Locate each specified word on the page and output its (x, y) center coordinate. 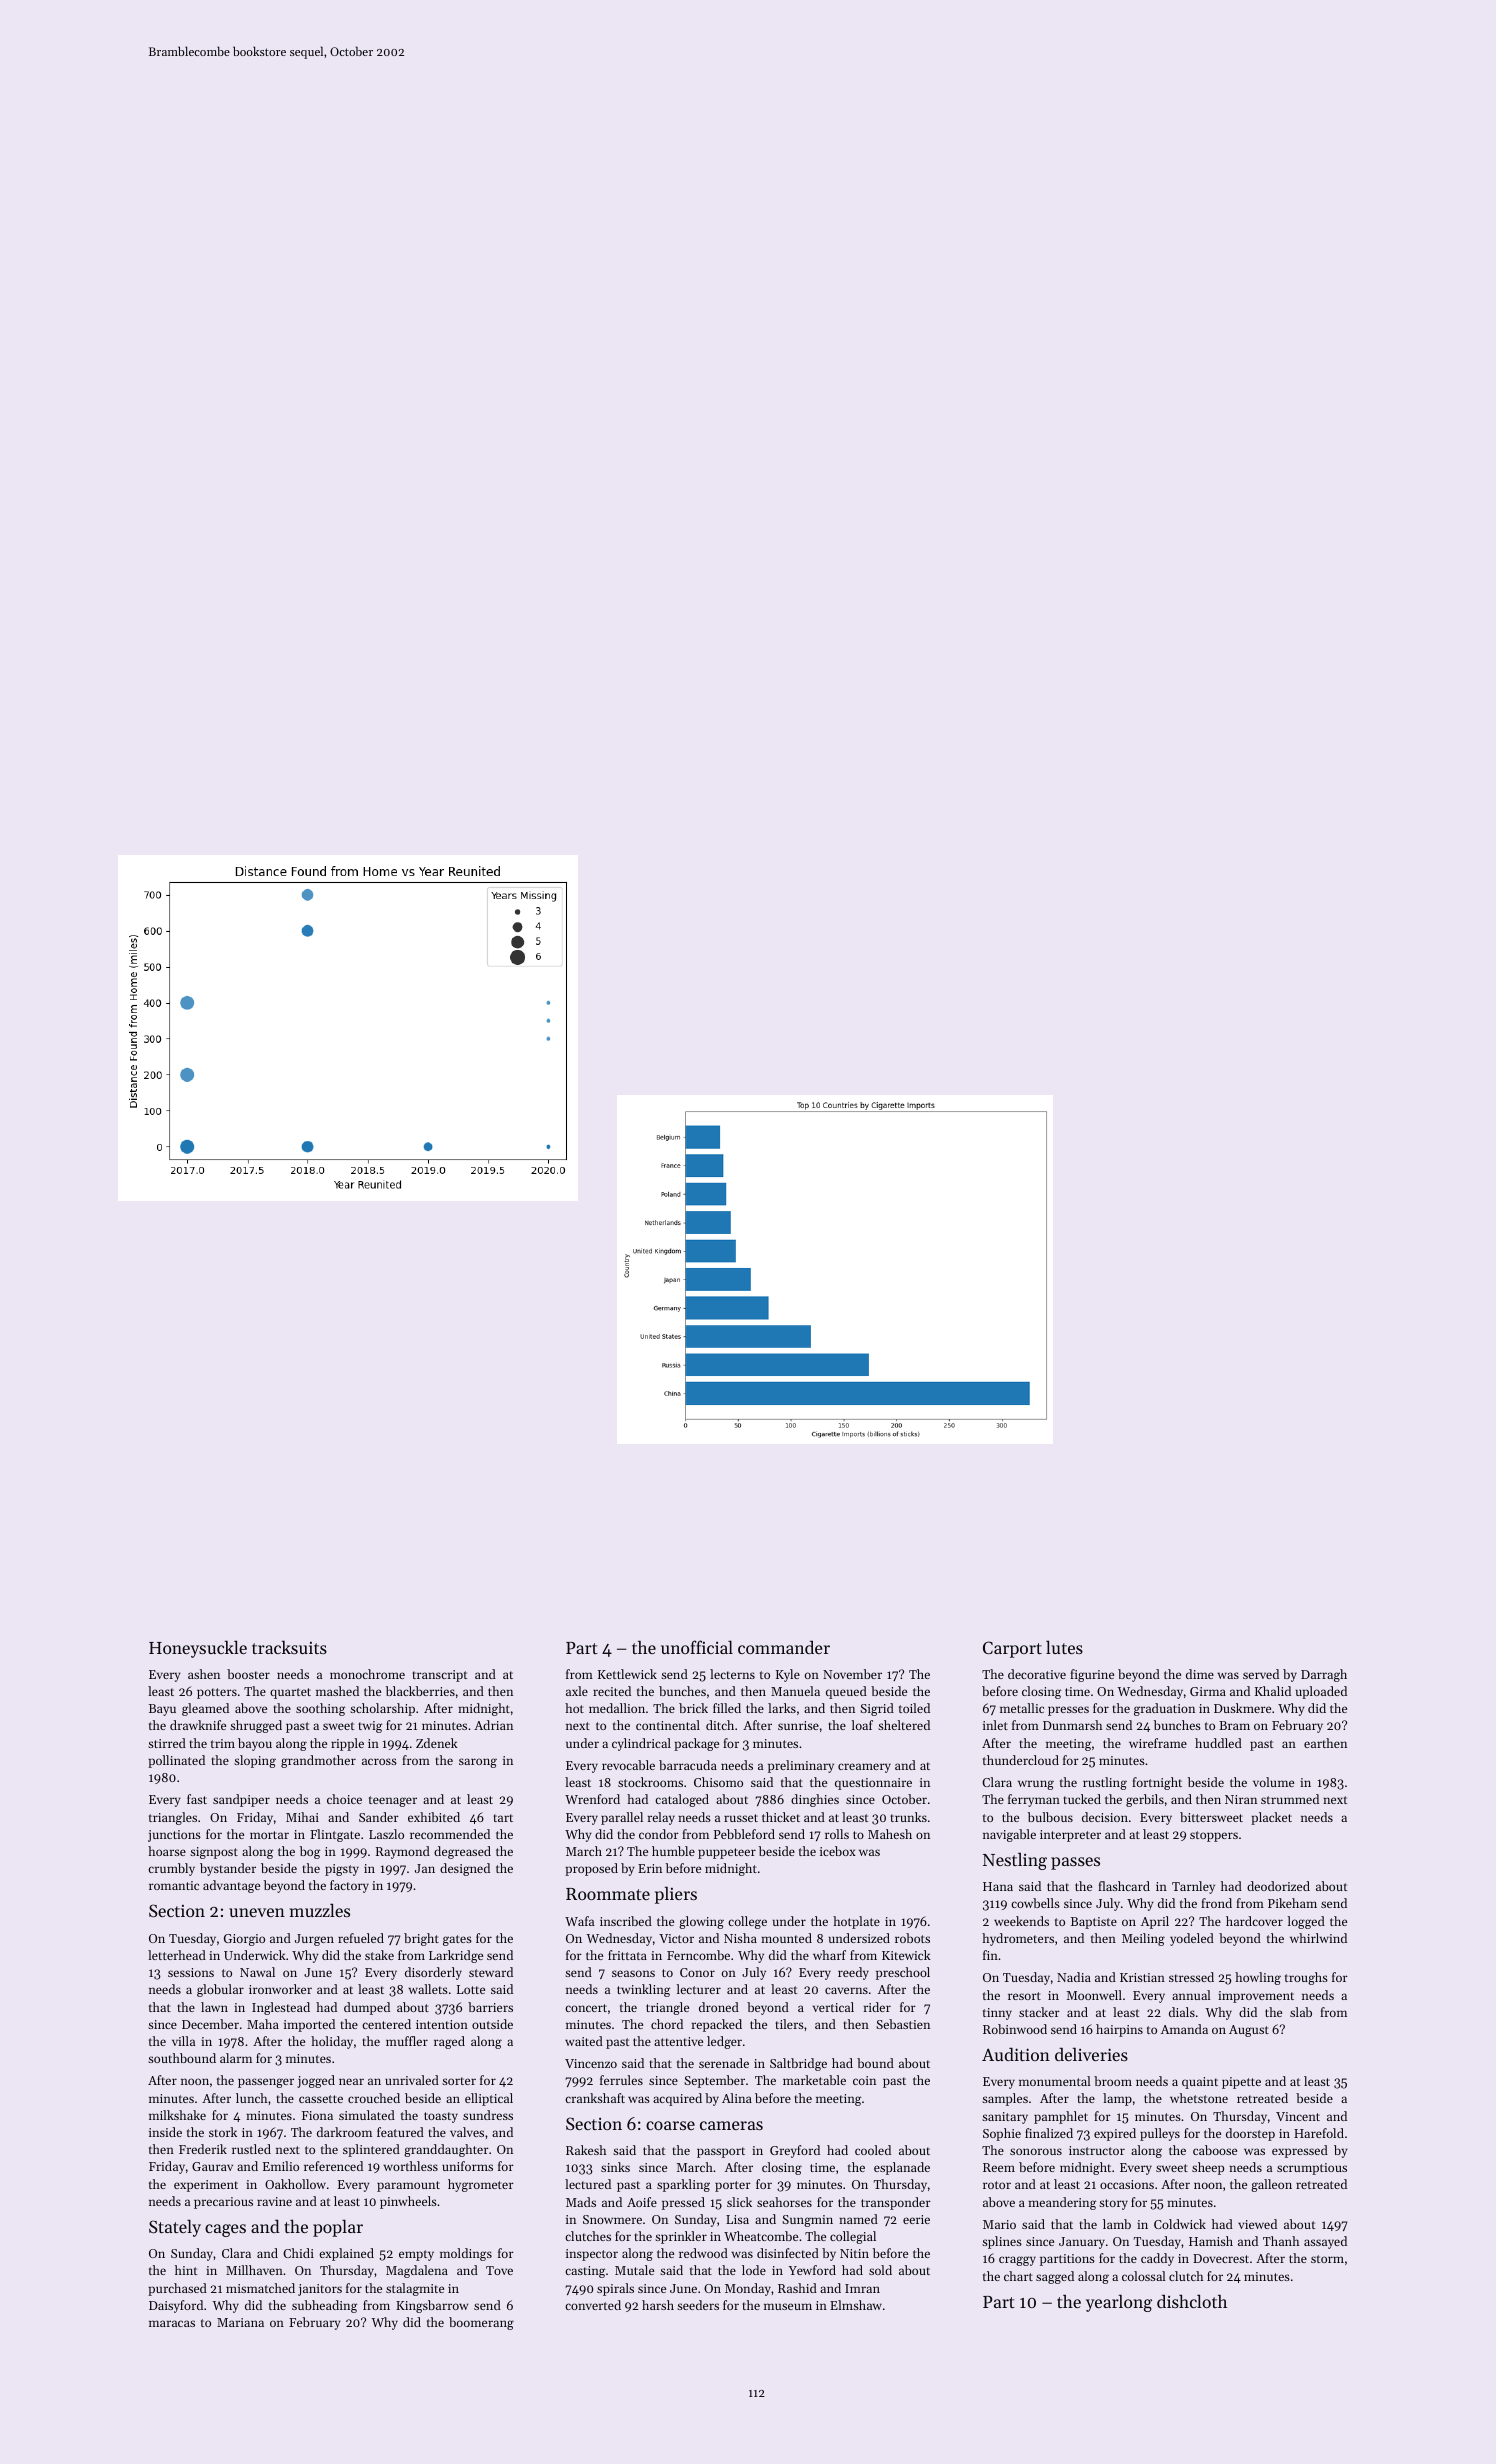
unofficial (697, 1647)
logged (1306, 1922)
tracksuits (289, 1647)
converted (593, 2305)
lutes (1064, 1647)
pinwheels (408, 2202)
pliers (676, 1895)
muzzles (320, 1910)
